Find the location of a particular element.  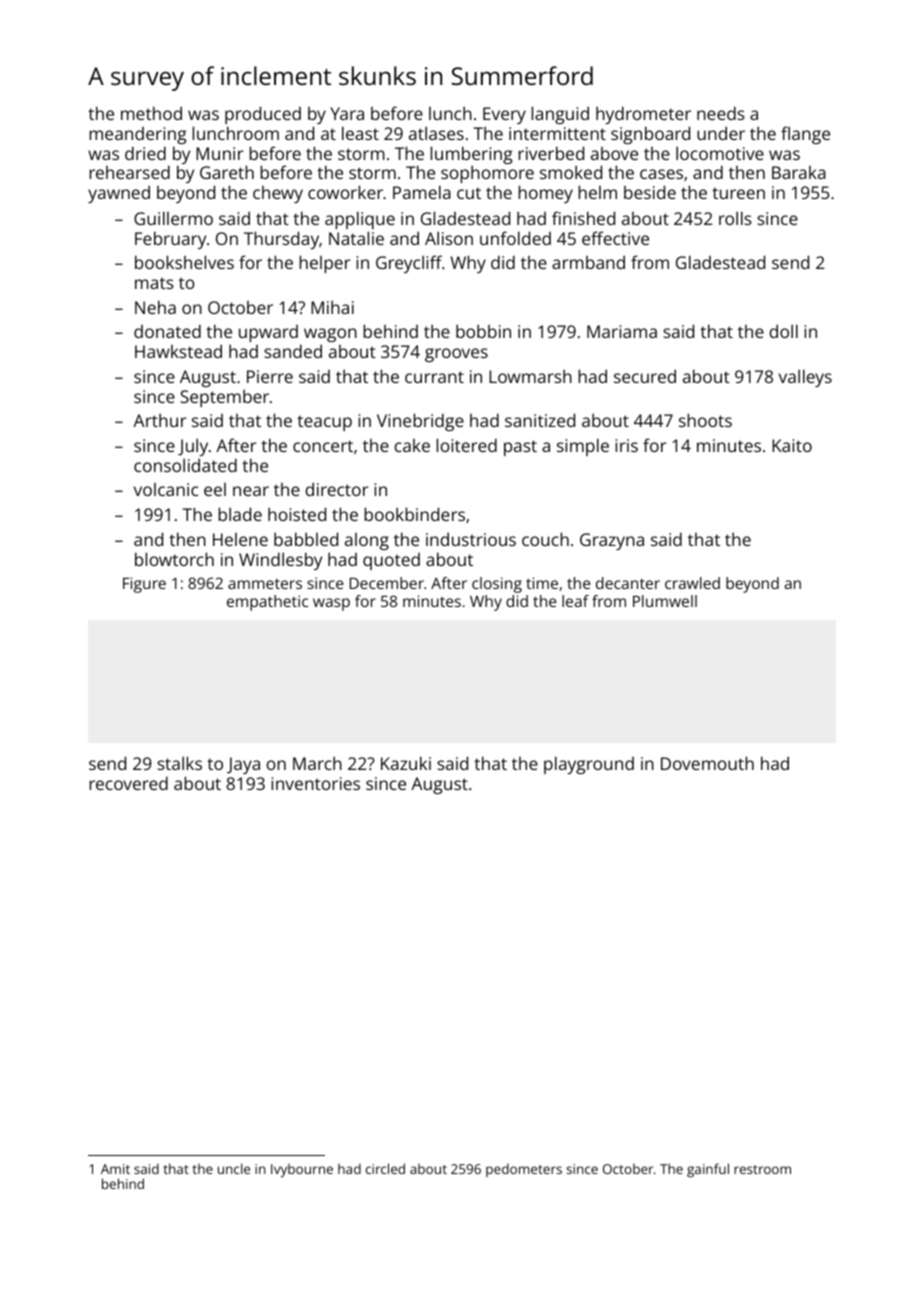

Greycliff is located at coordinates (409, 264).
